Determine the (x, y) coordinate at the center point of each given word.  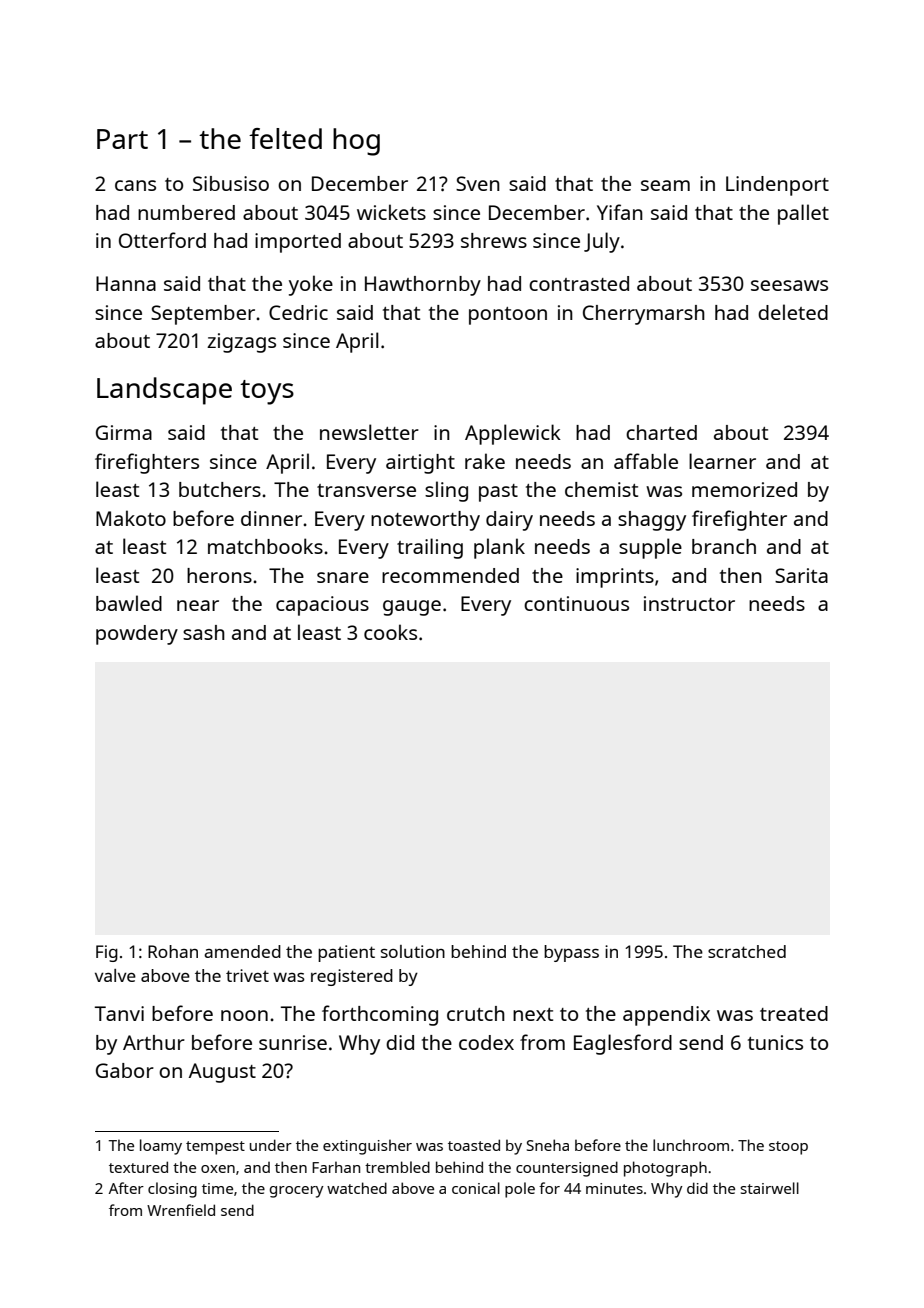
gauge (412, 608)
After (126, 1188)
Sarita (801, 575)
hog (356, 142)
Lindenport (777, 186)
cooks (390, 632)
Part (122, 139)
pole (520, 1190)
